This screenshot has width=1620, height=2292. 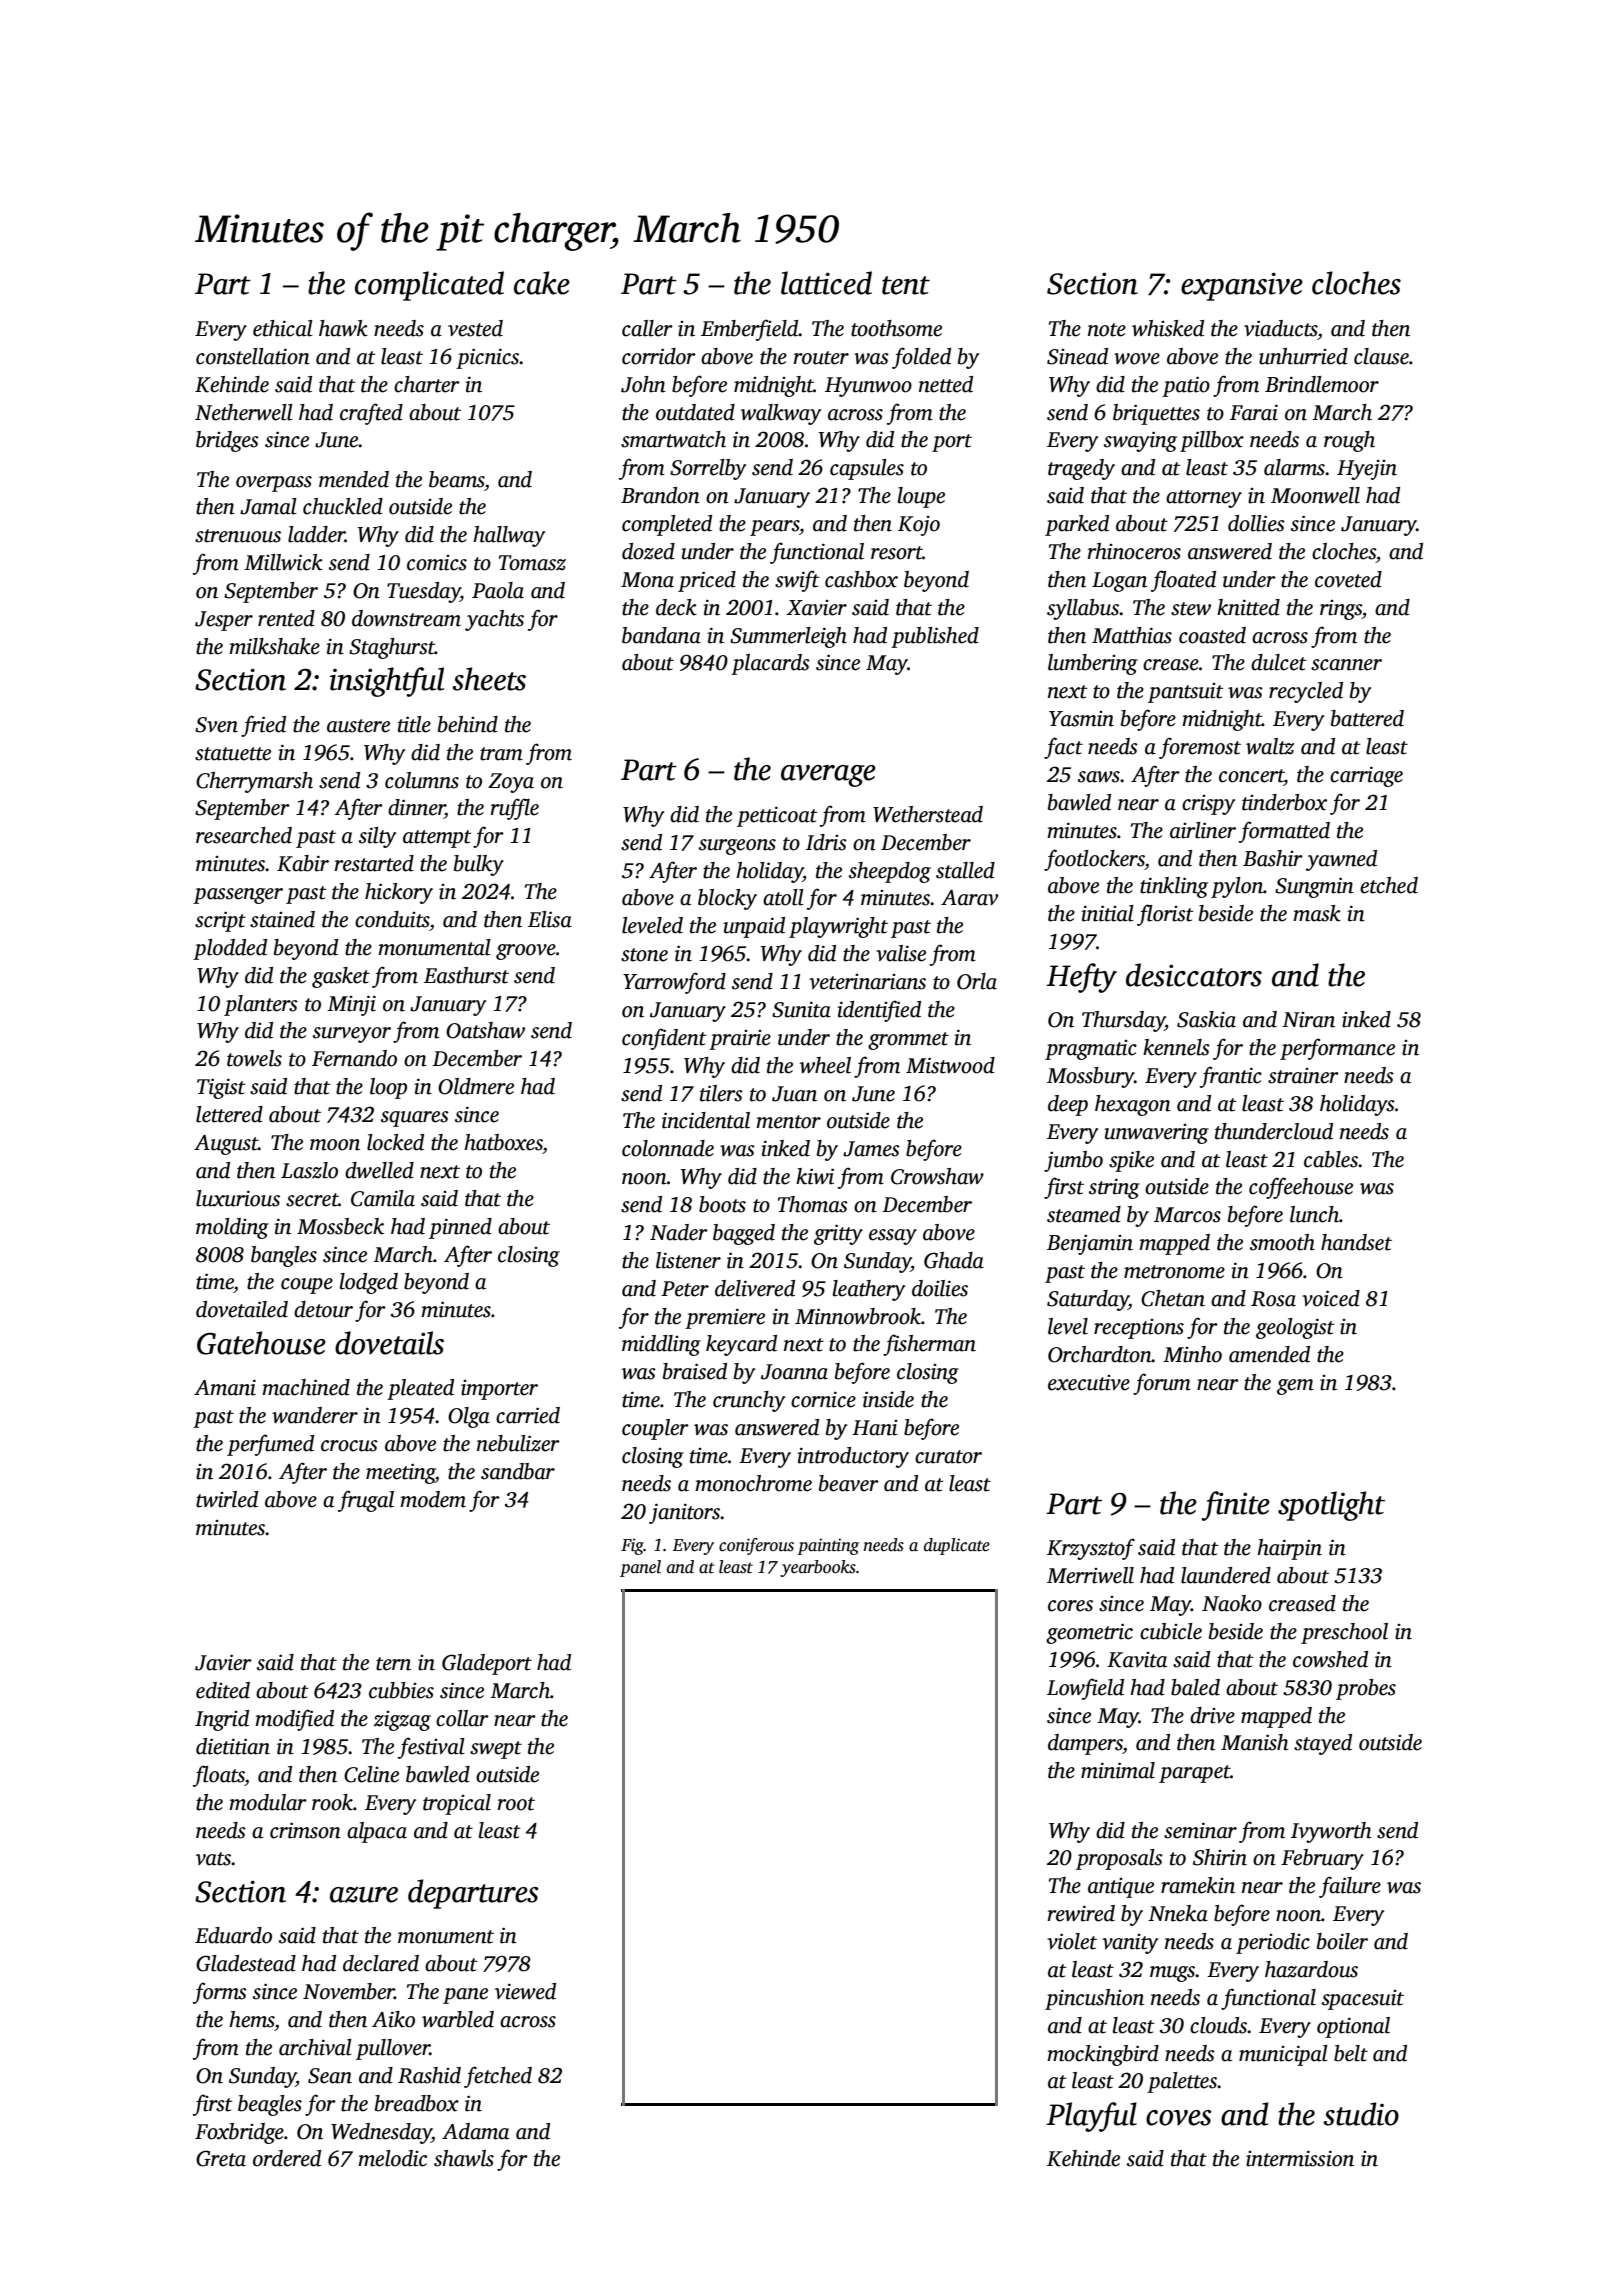 I want to click on alarms, so click(x=1294, y=467).
